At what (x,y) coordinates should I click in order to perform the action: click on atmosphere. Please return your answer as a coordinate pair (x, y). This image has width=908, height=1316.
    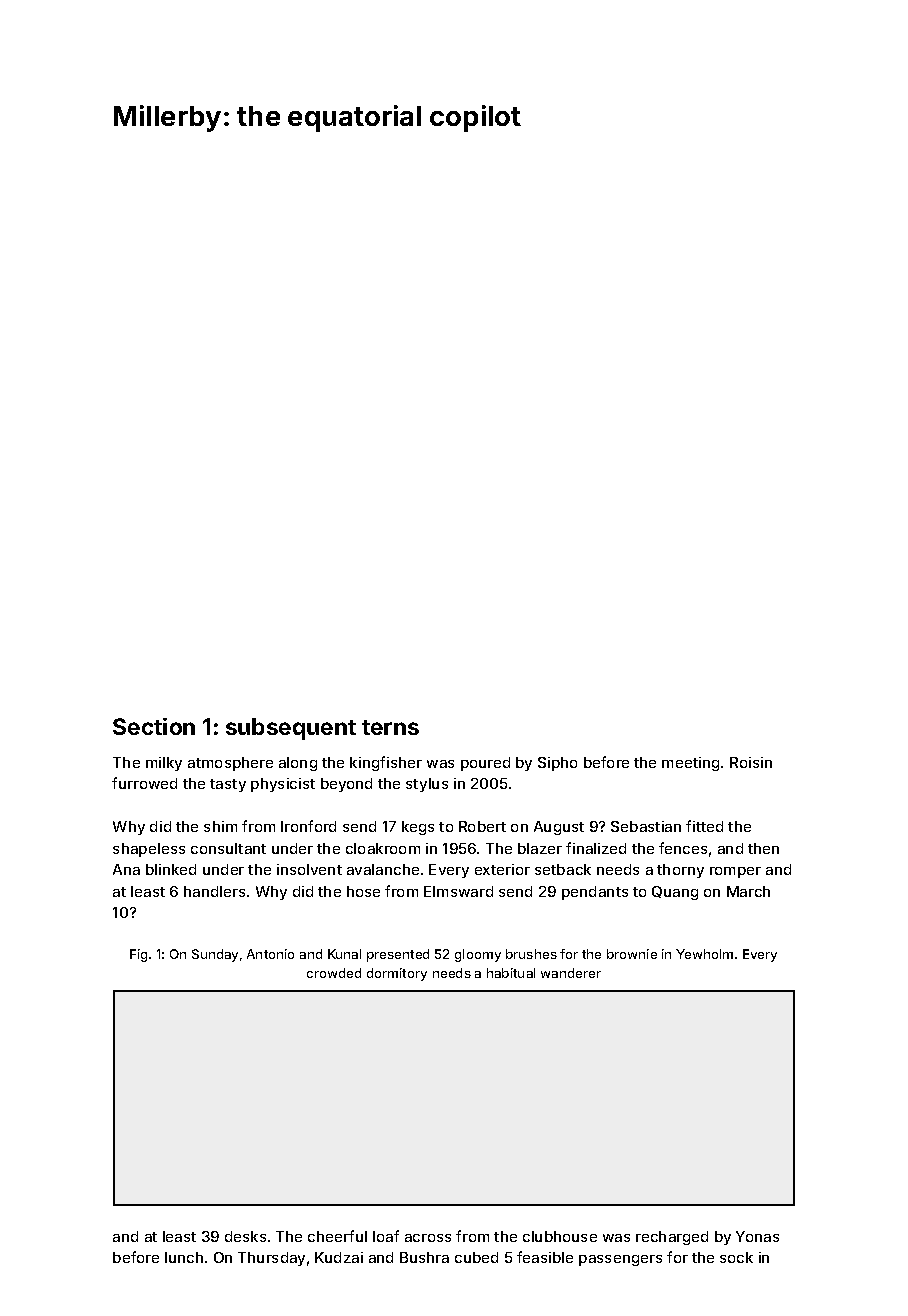
    Looking at the image, I should click on (230, 764).
